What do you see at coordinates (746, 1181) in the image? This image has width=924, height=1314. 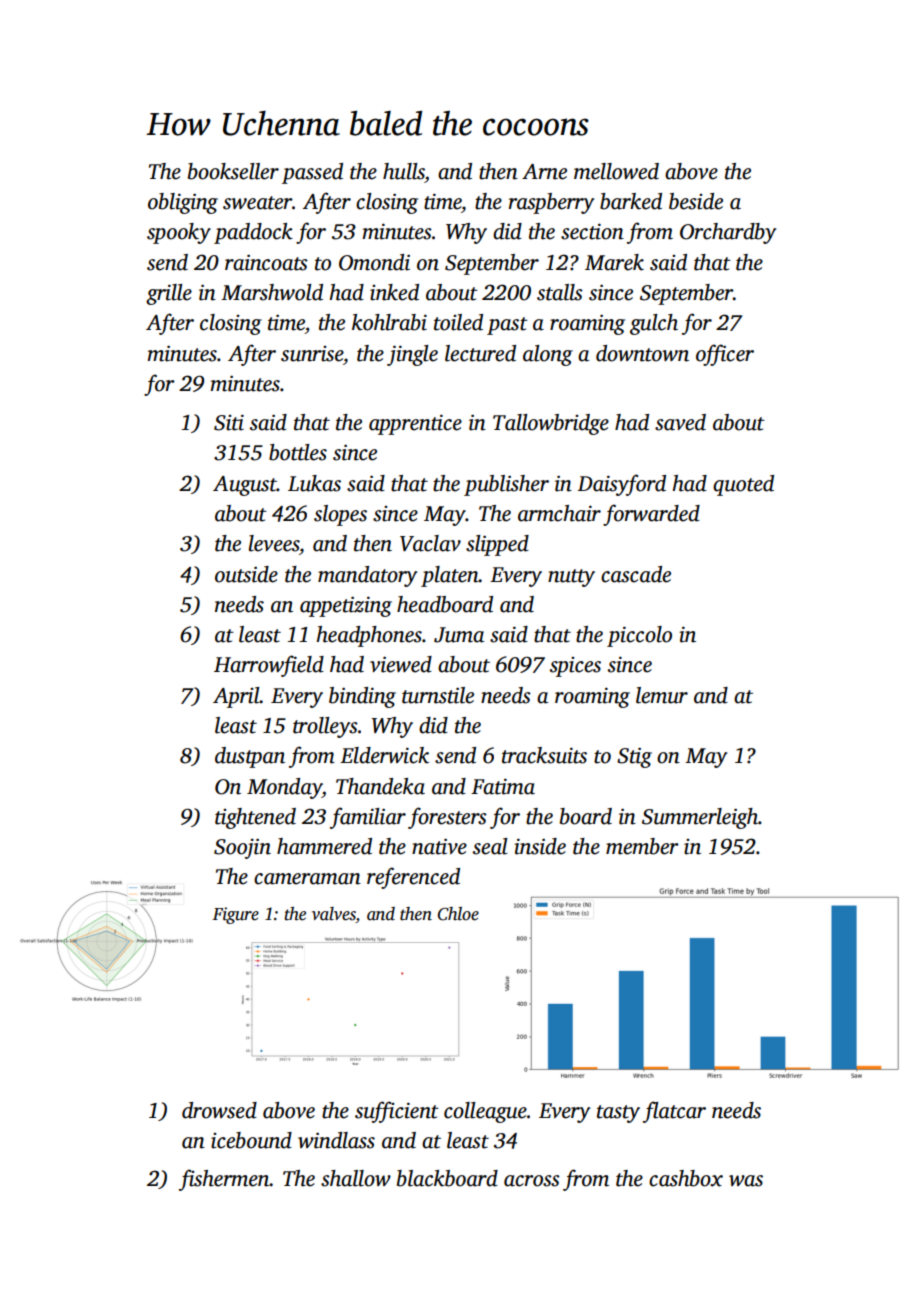 I see `was` at bounding box center [746, 1181].
